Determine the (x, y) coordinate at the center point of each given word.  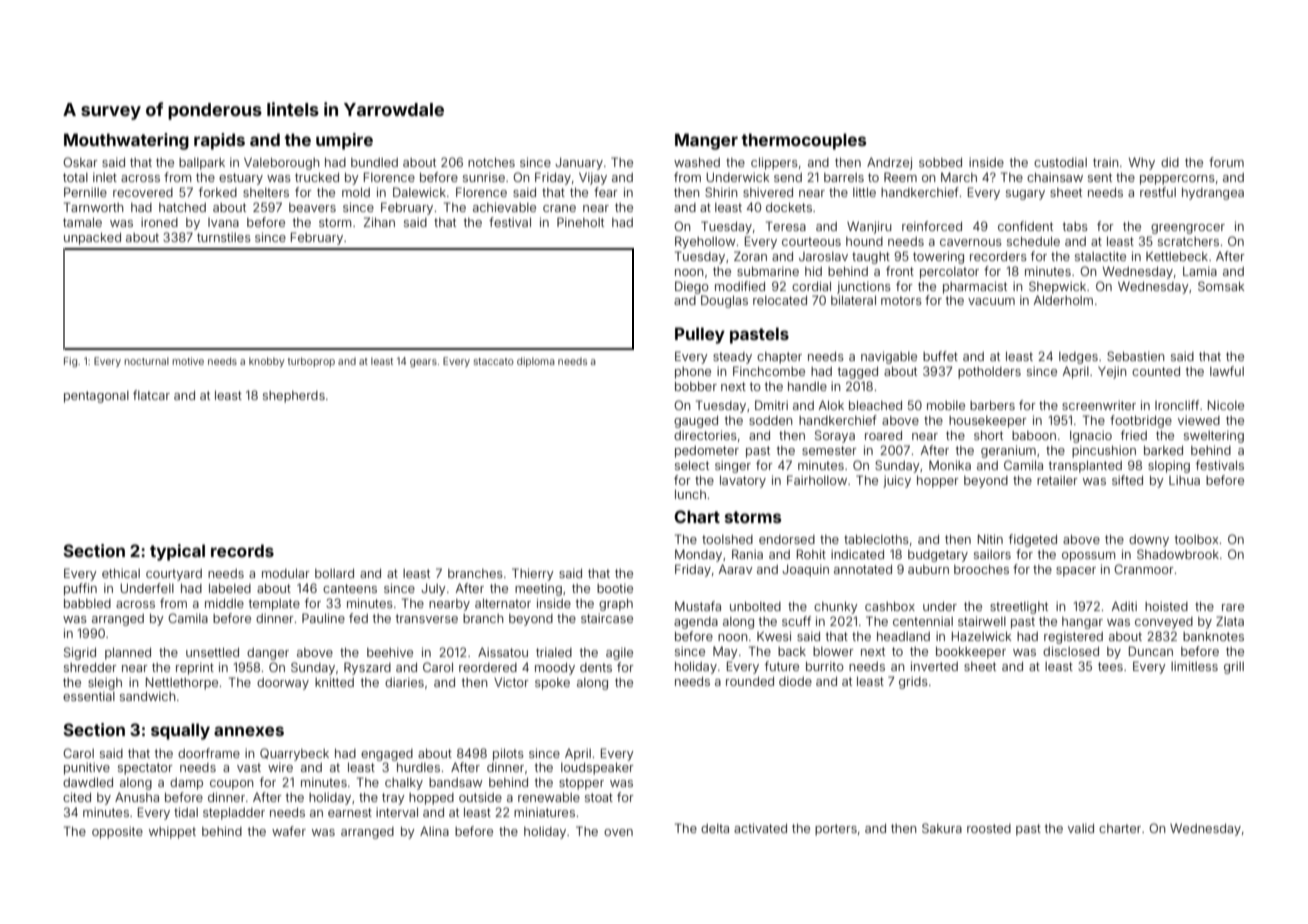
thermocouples (804, 141)
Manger (706, 141)
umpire (344, 141)
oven (618, 832)
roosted (989, 828)
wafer (289, 831)
